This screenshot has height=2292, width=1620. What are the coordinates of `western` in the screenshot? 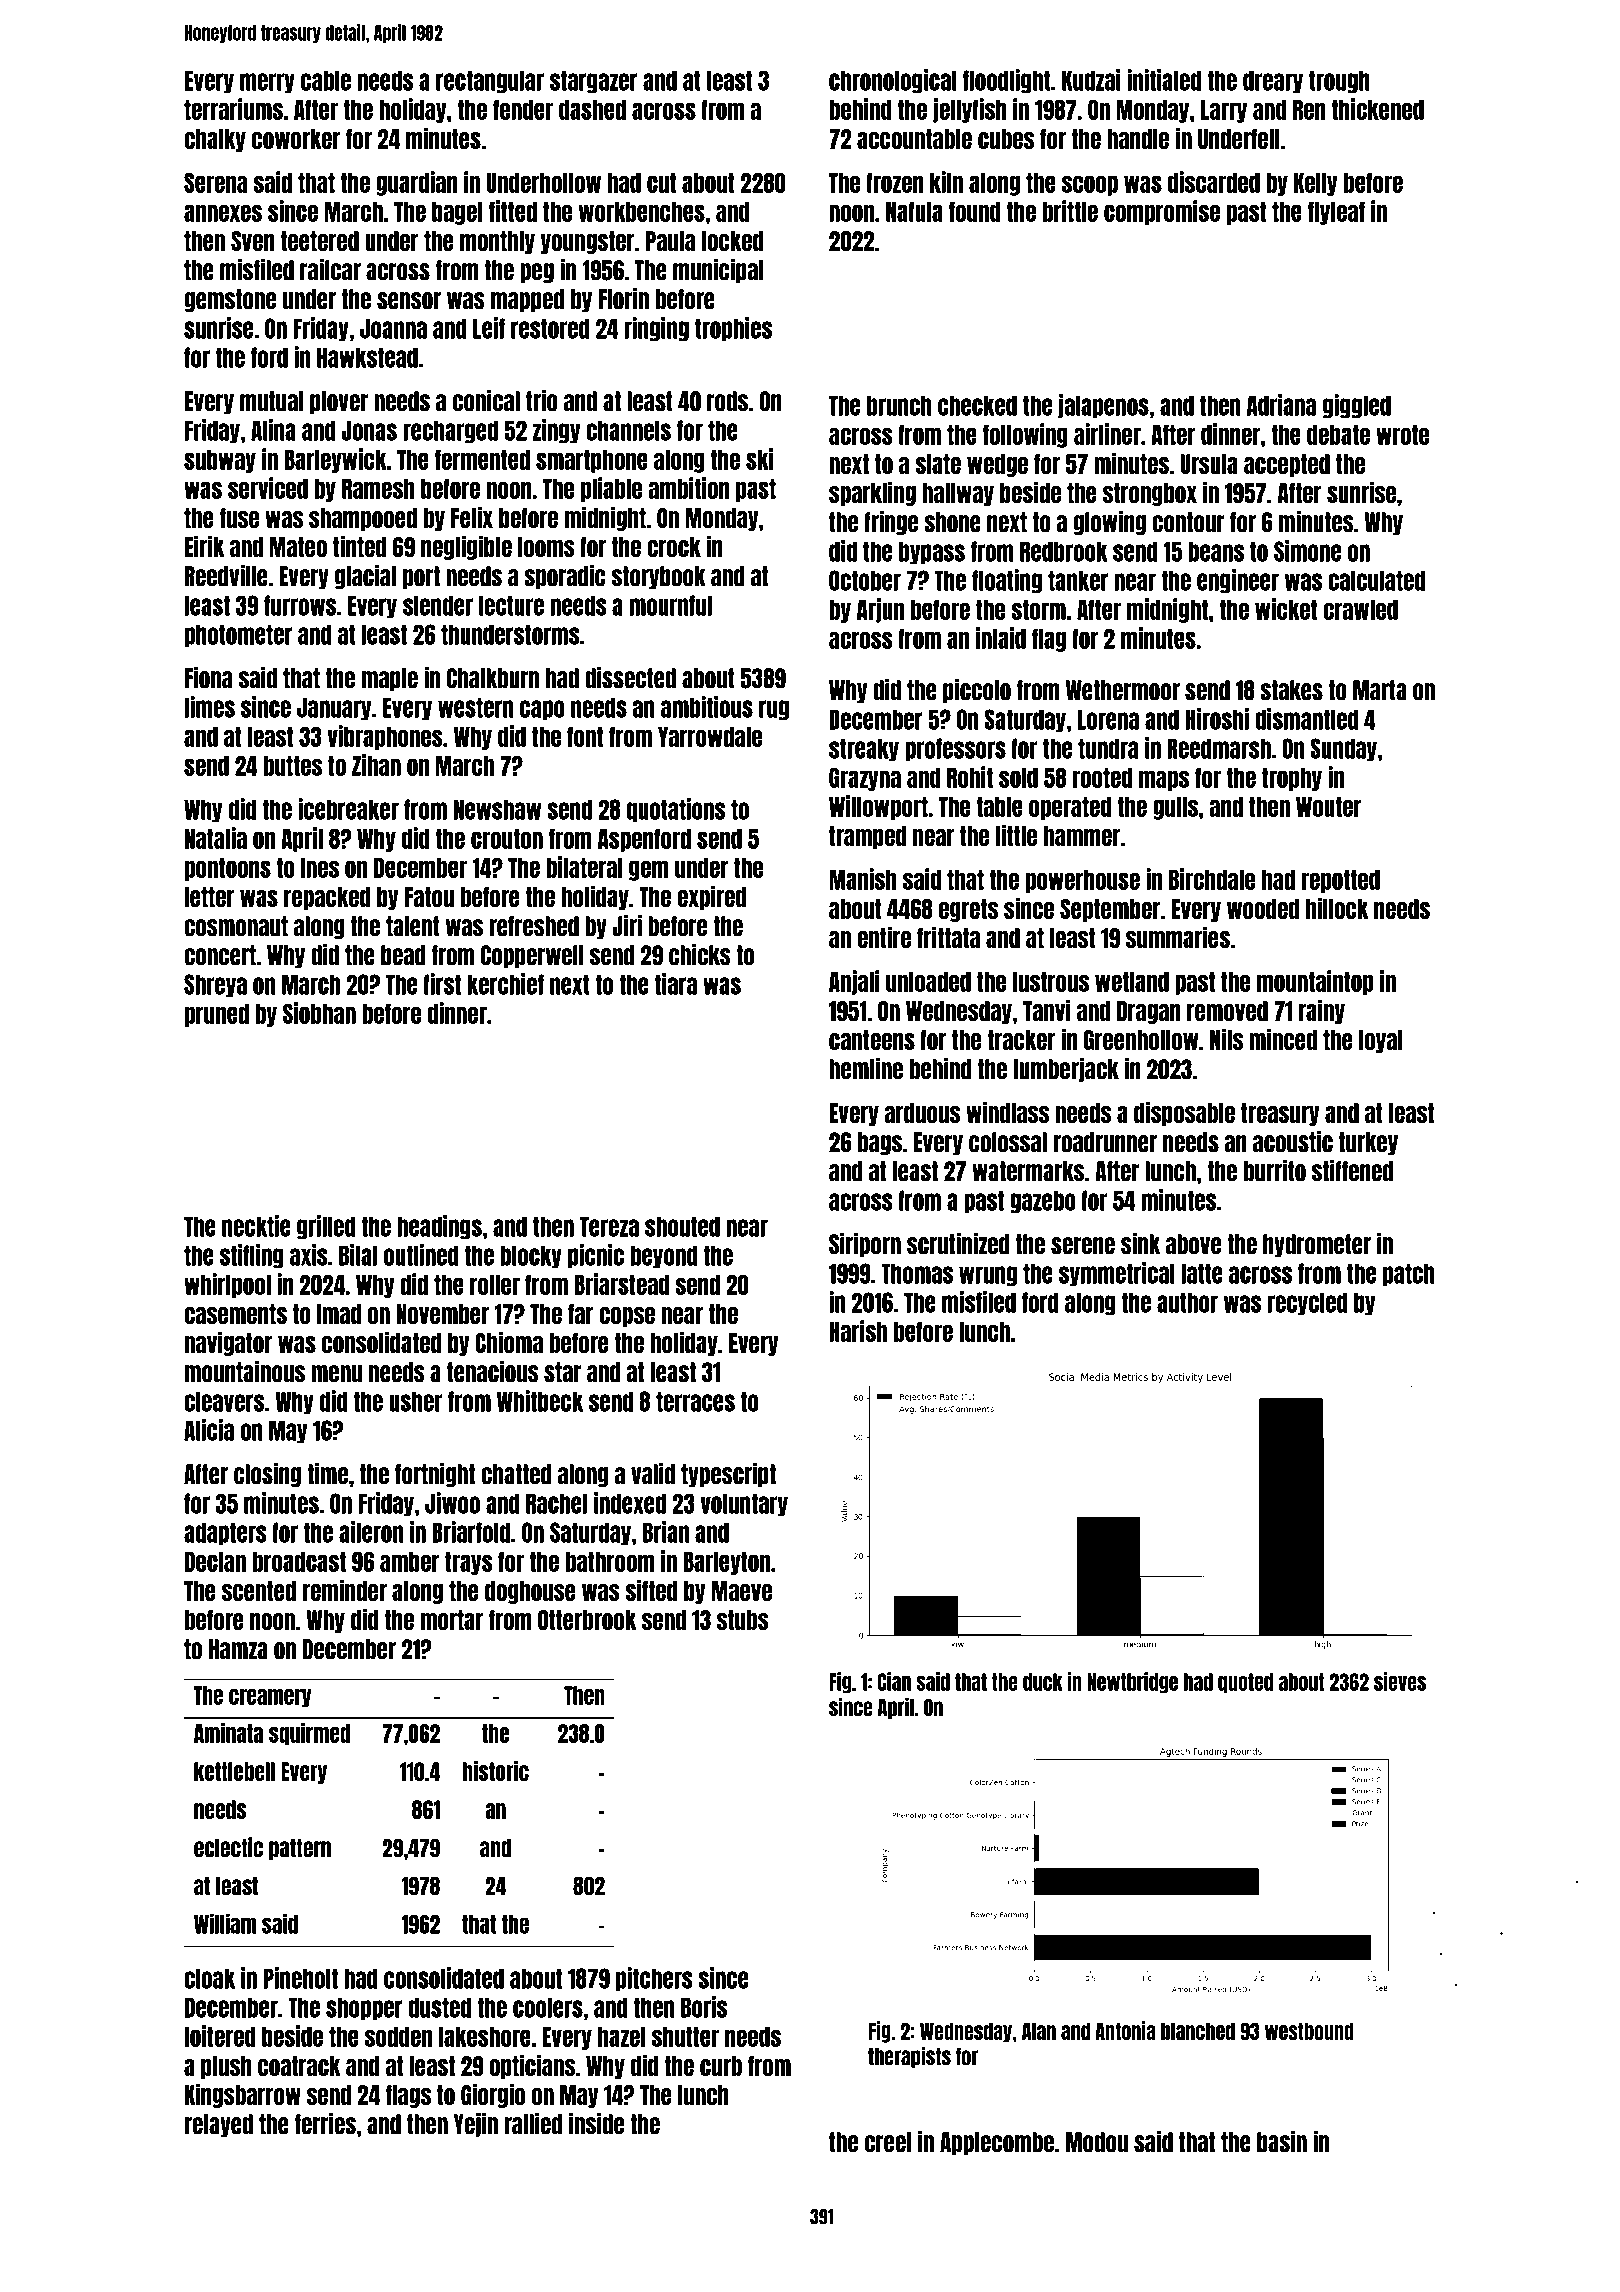 It's located at (476, 707).
